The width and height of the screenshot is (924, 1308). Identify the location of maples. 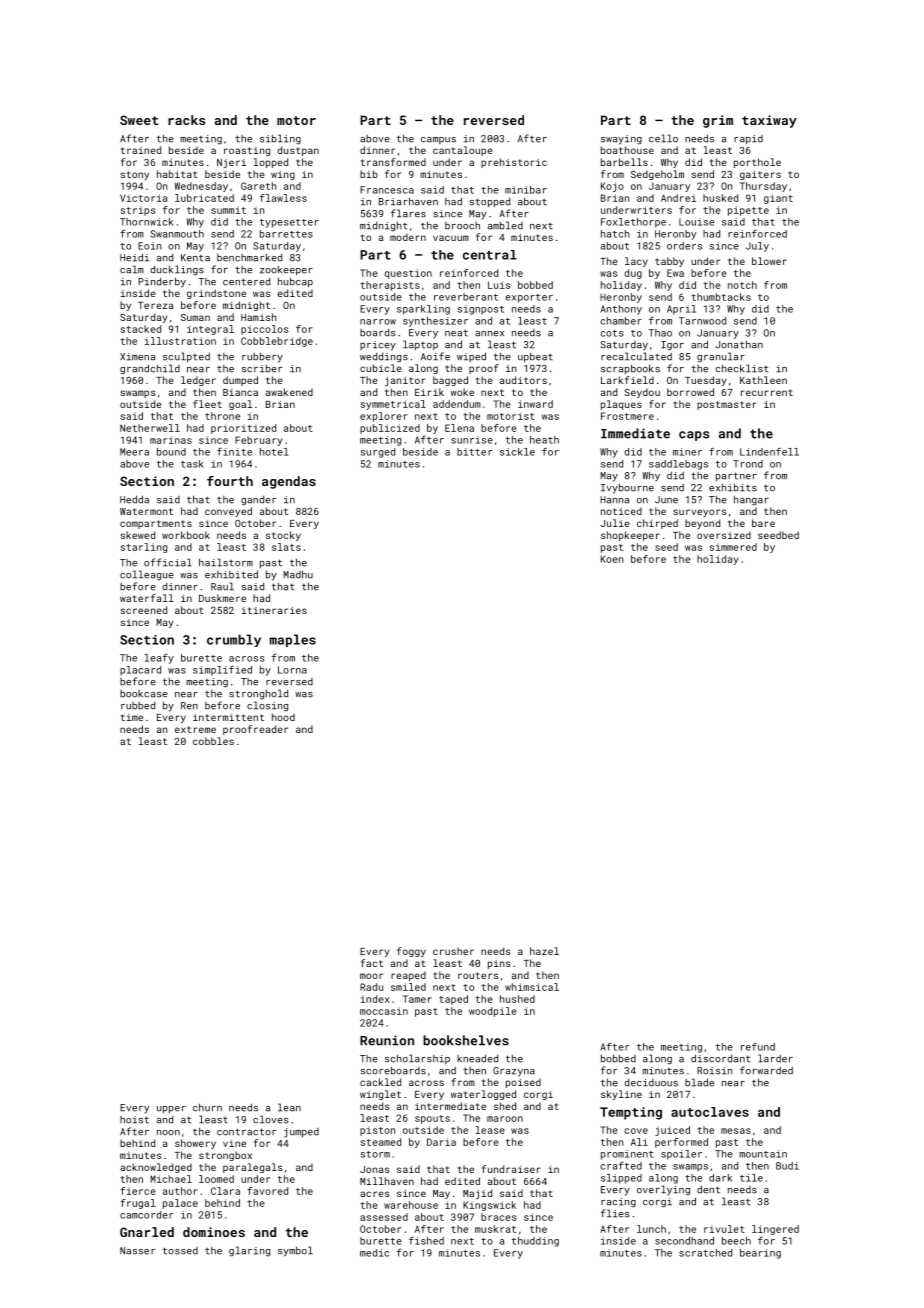
(292, 640).
